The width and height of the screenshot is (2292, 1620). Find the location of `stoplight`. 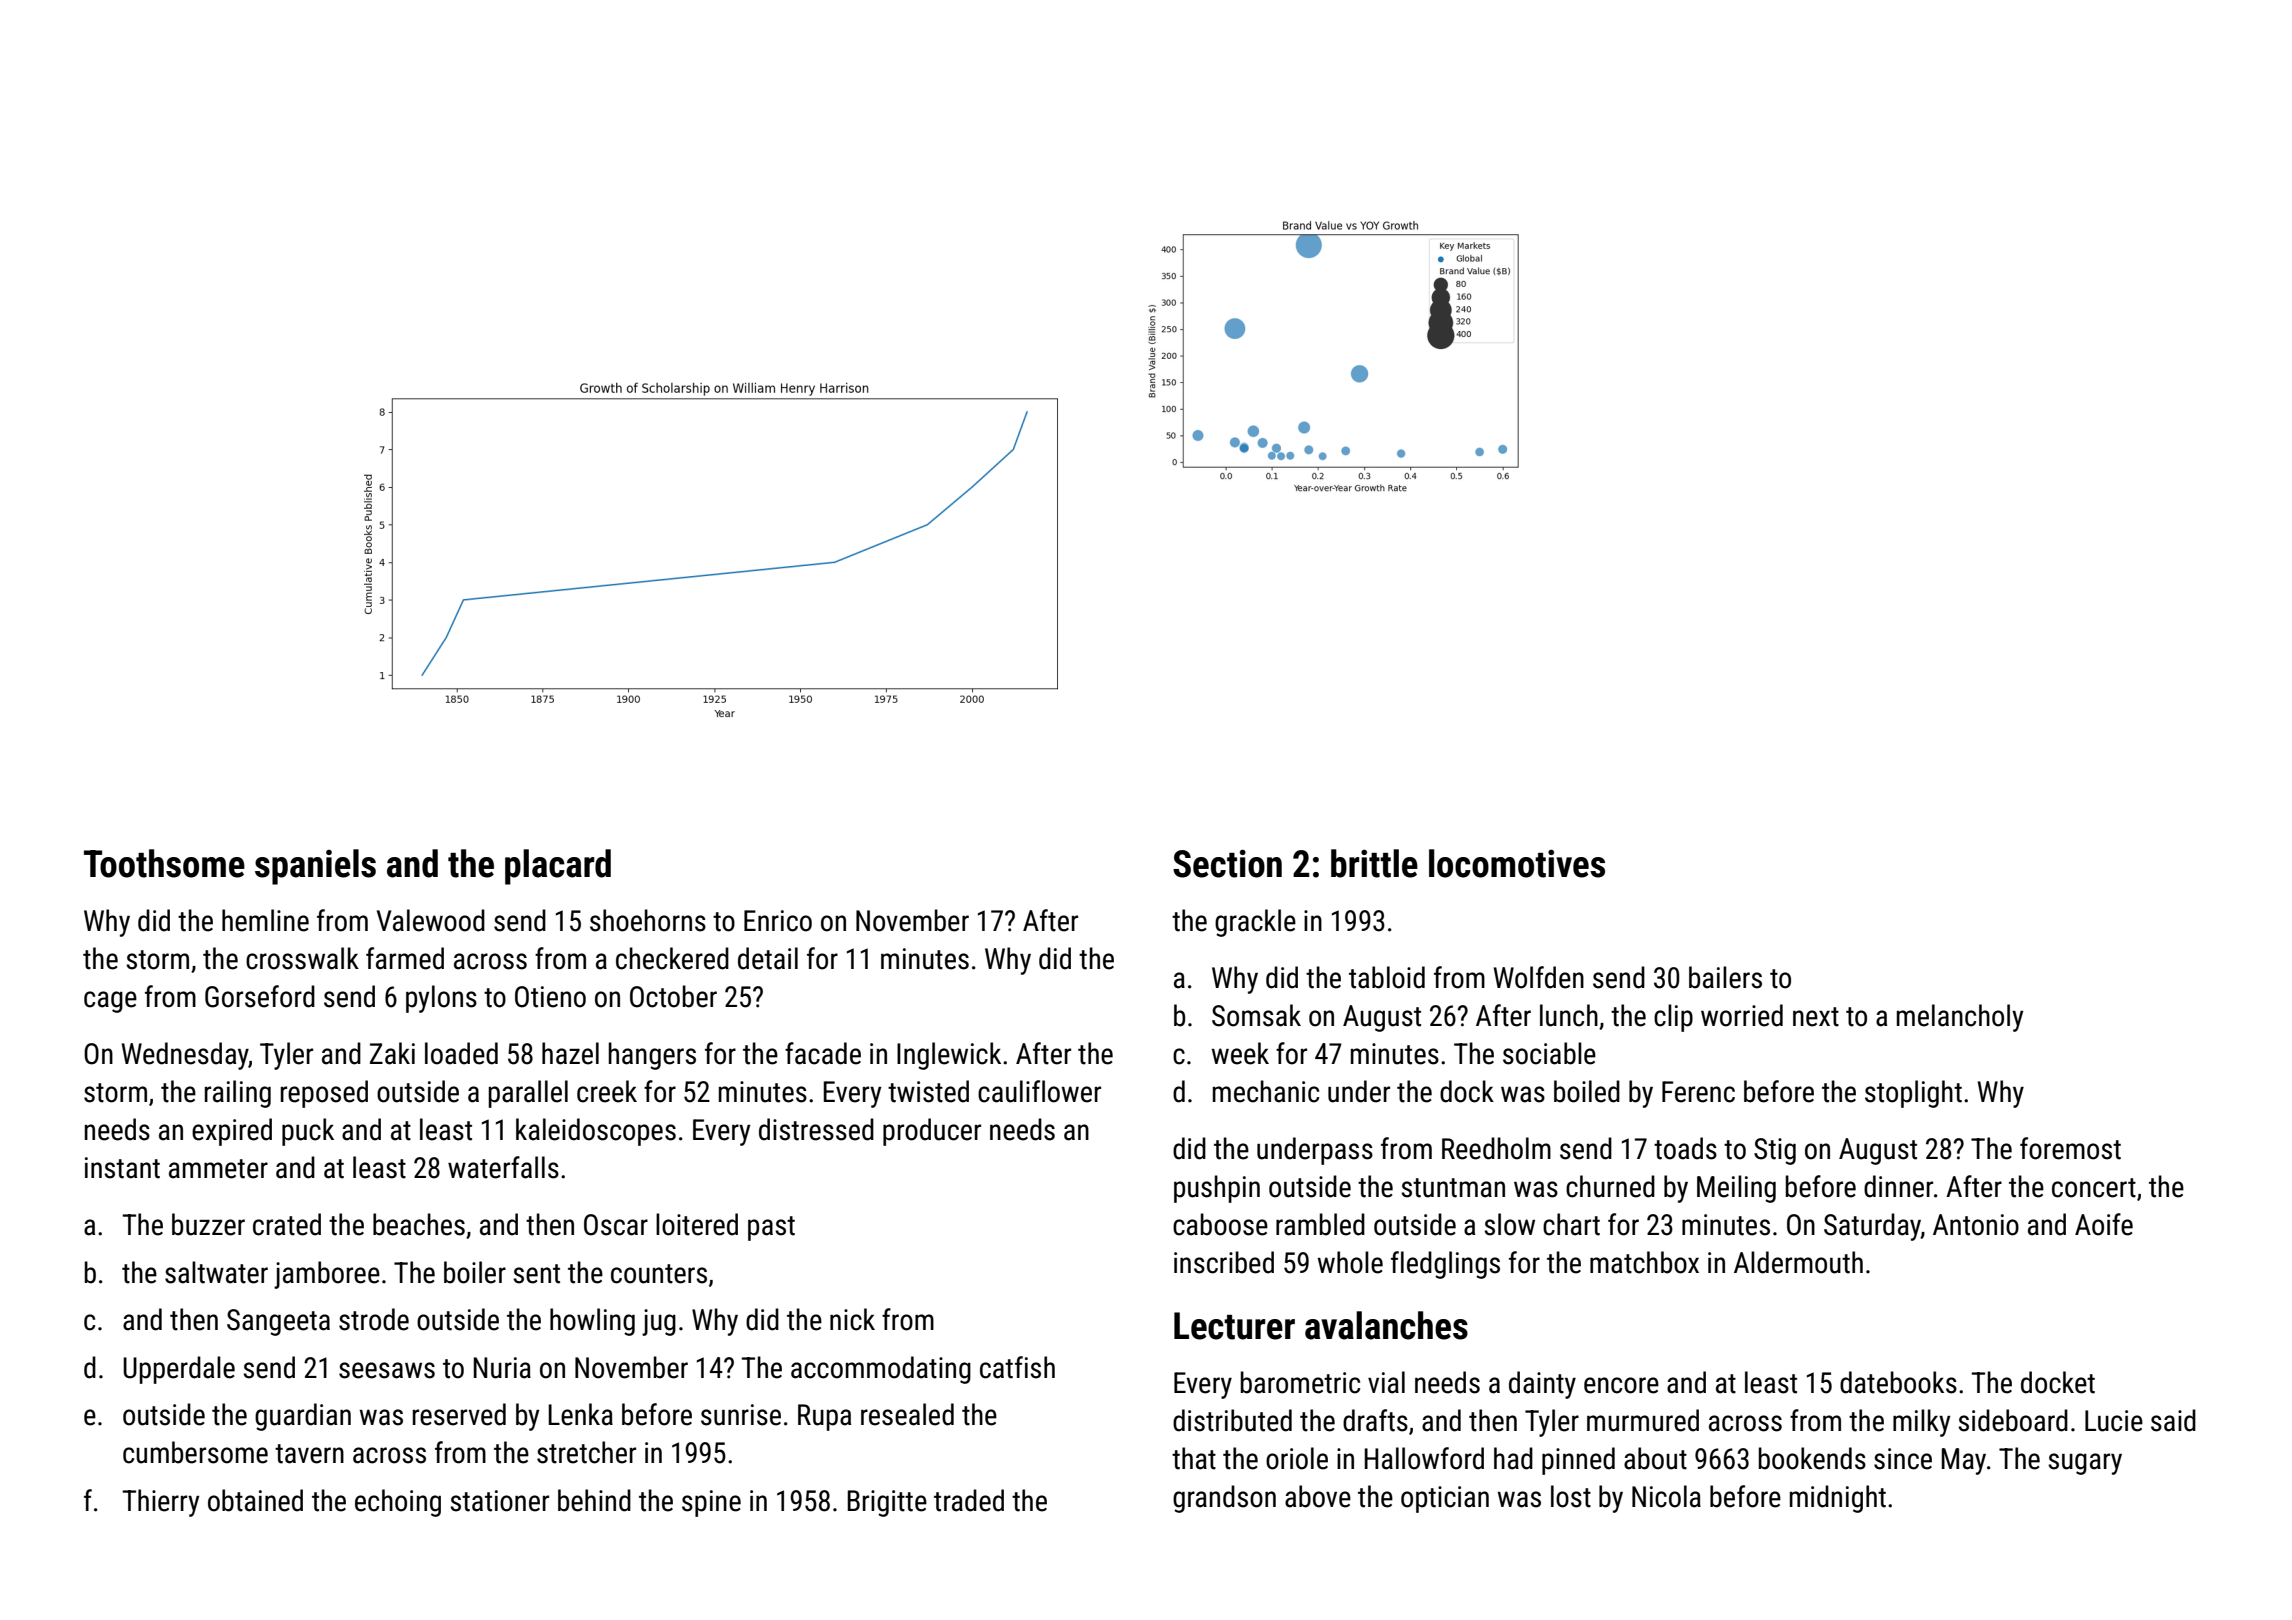

stoplight is located at coordinates (1913, 1094).
